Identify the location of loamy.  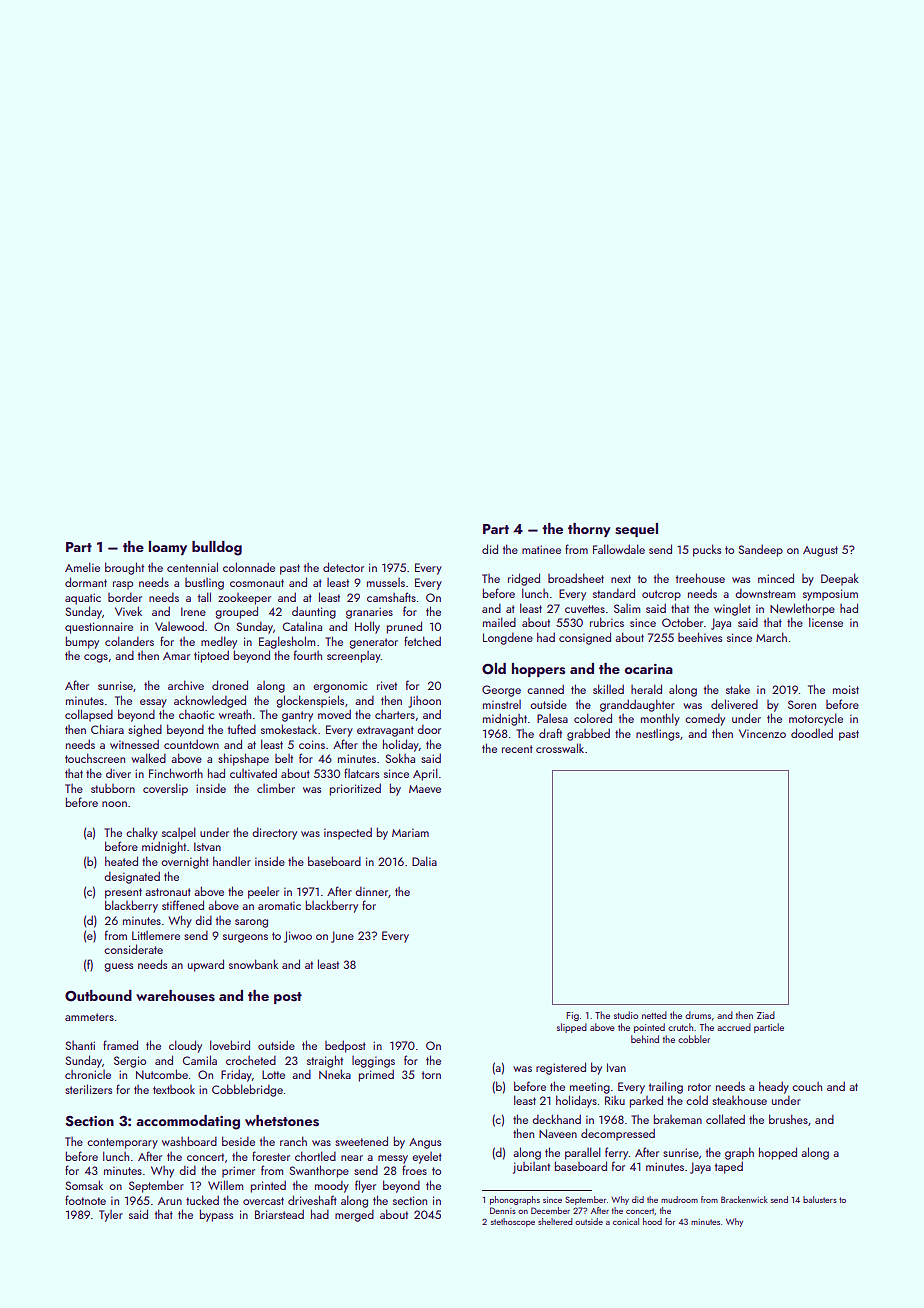
(168, 548).
